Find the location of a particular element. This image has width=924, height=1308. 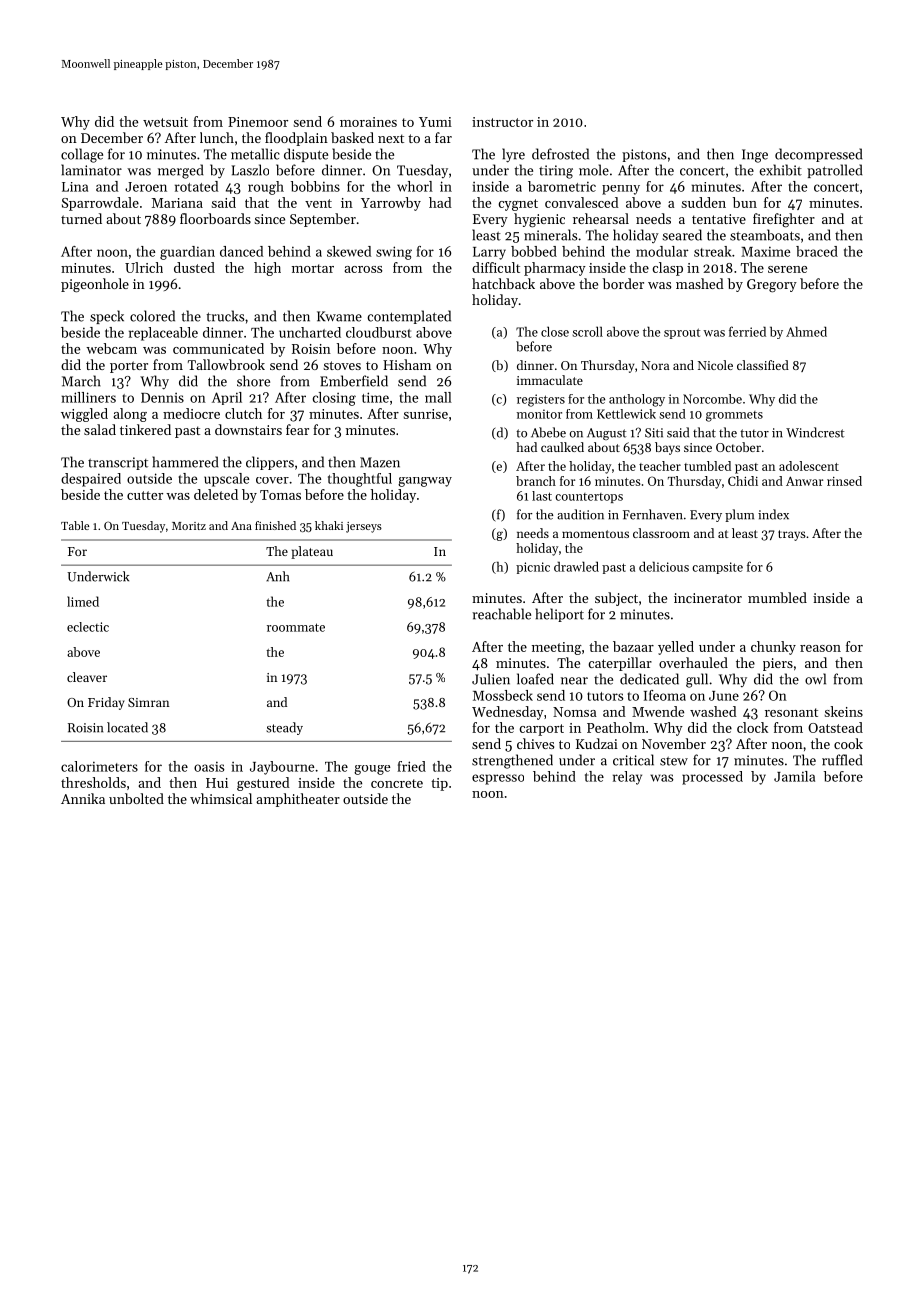

Laszlo is located at coordinates (250, 170).
